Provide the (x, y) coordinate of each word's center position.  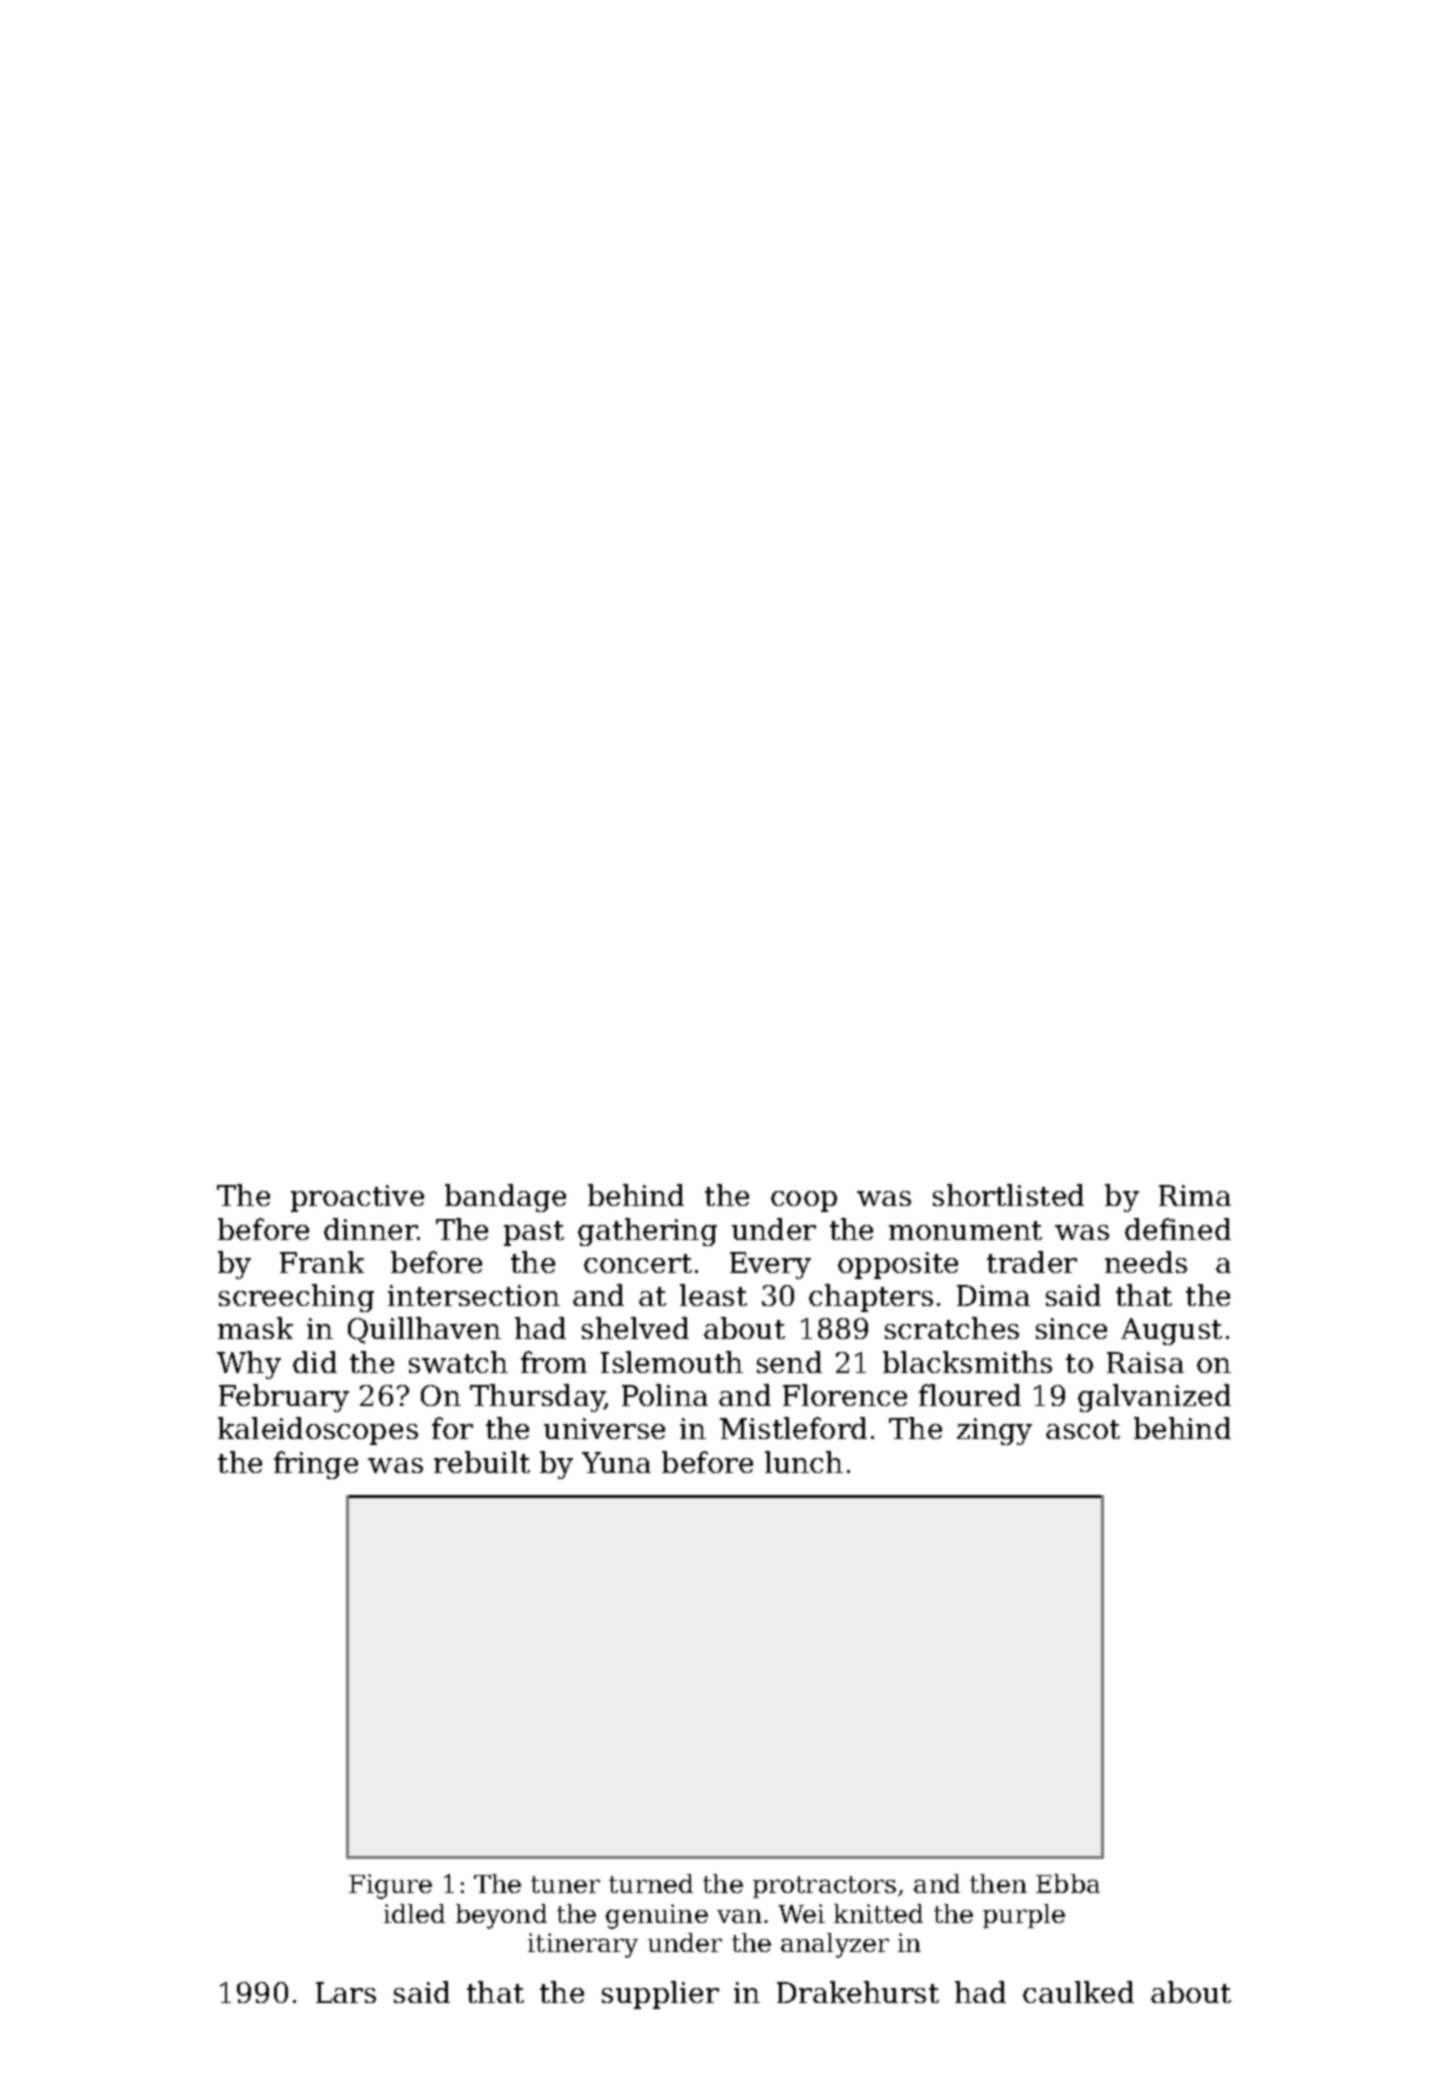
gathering (647, 1232)
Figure (390, 1886)
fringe (316, 1465)
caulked (1078, 1992)
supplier (660, 1995)
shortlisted (1008, 1195)
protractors (824, 1887)
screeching (296, 1298)
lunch (804, 1462)
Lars (346, 1992)
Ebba (1068, 1883)
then (998, 1883)
